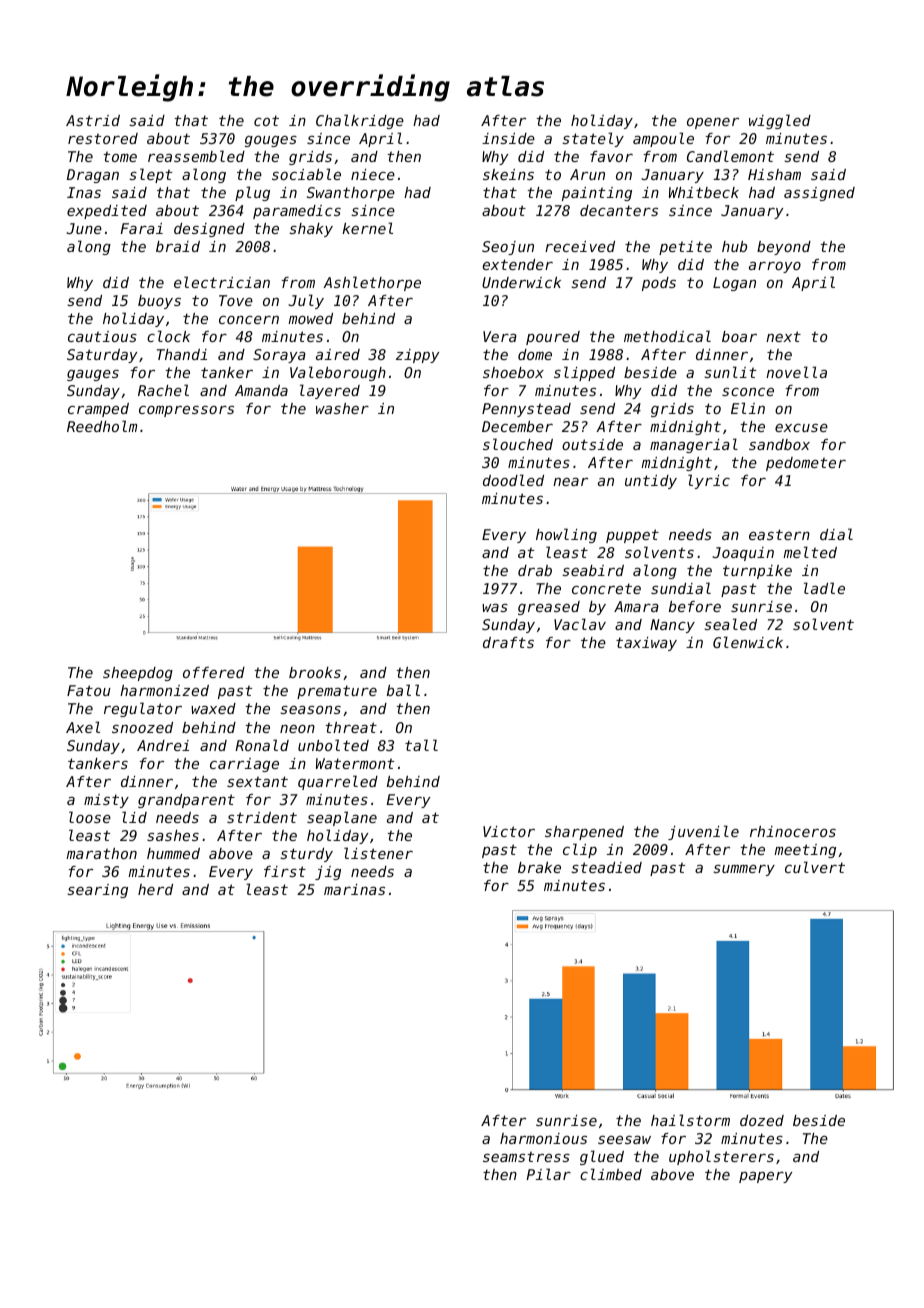 The height and width of the screenshot is (1308, 924). I want to click on brake, so click(539, 867).
